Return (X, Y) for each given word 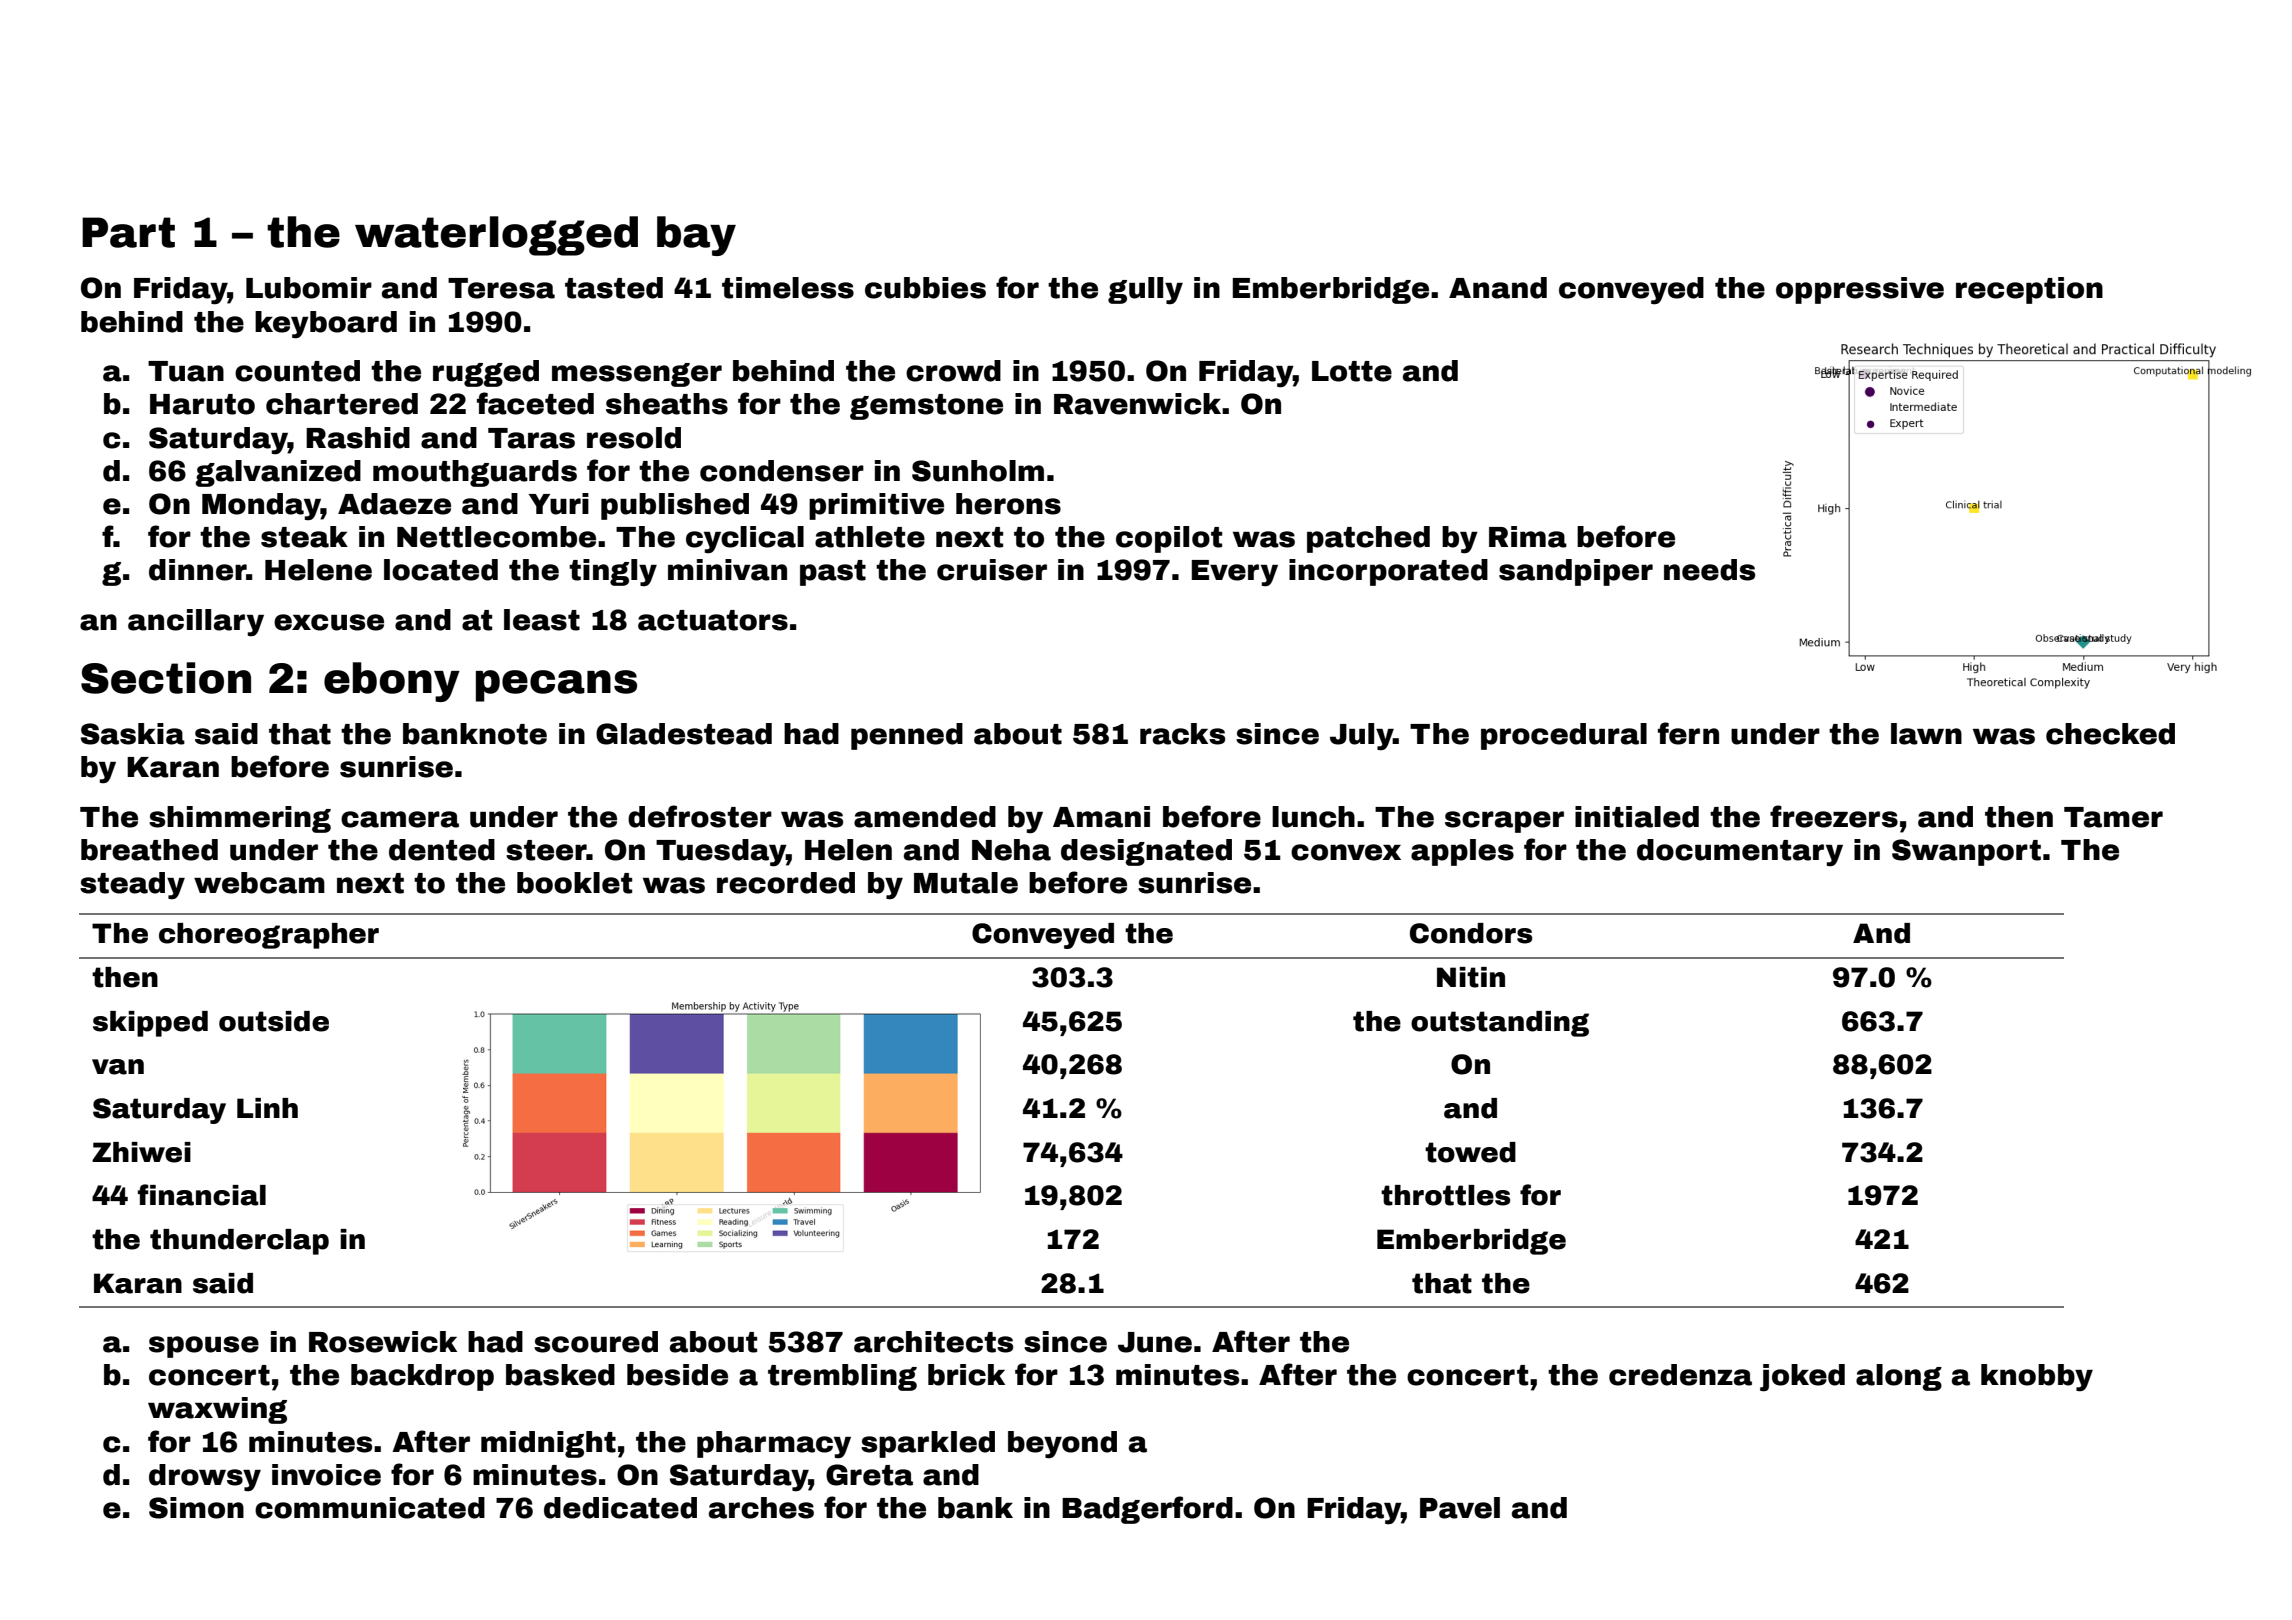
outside (274, 1021)
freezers (1834, 816)
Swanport (1966, 852)
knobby (2037, 1378)
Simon (196, 1508)
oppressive (1860, 290)
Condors (1471, 933)
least (542, 620)
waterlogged (496, 236)
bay (696, 236)
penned (907, 736)
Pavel (1460, 1508)
